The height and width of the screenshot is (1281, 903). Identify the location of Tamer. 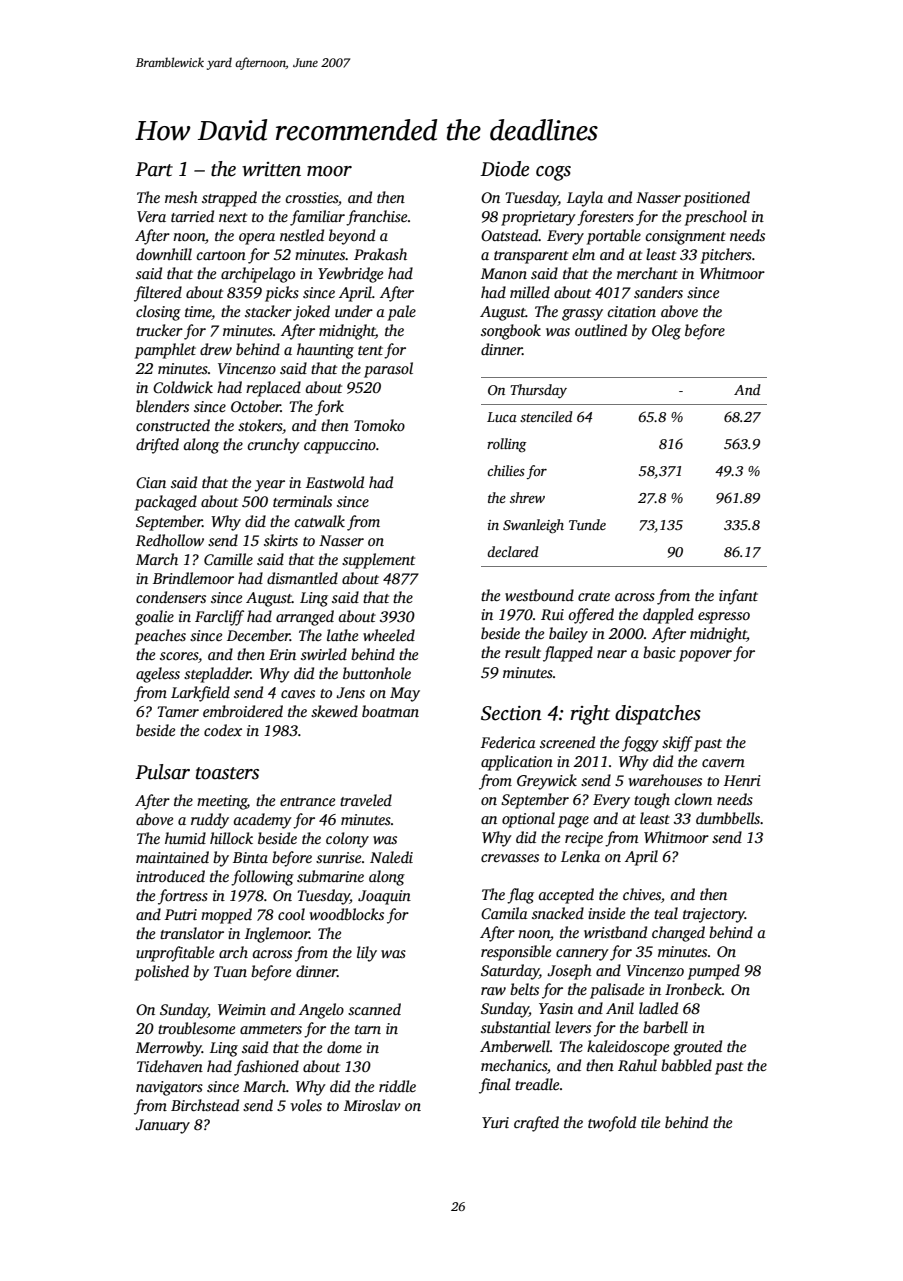
(178, 711).
